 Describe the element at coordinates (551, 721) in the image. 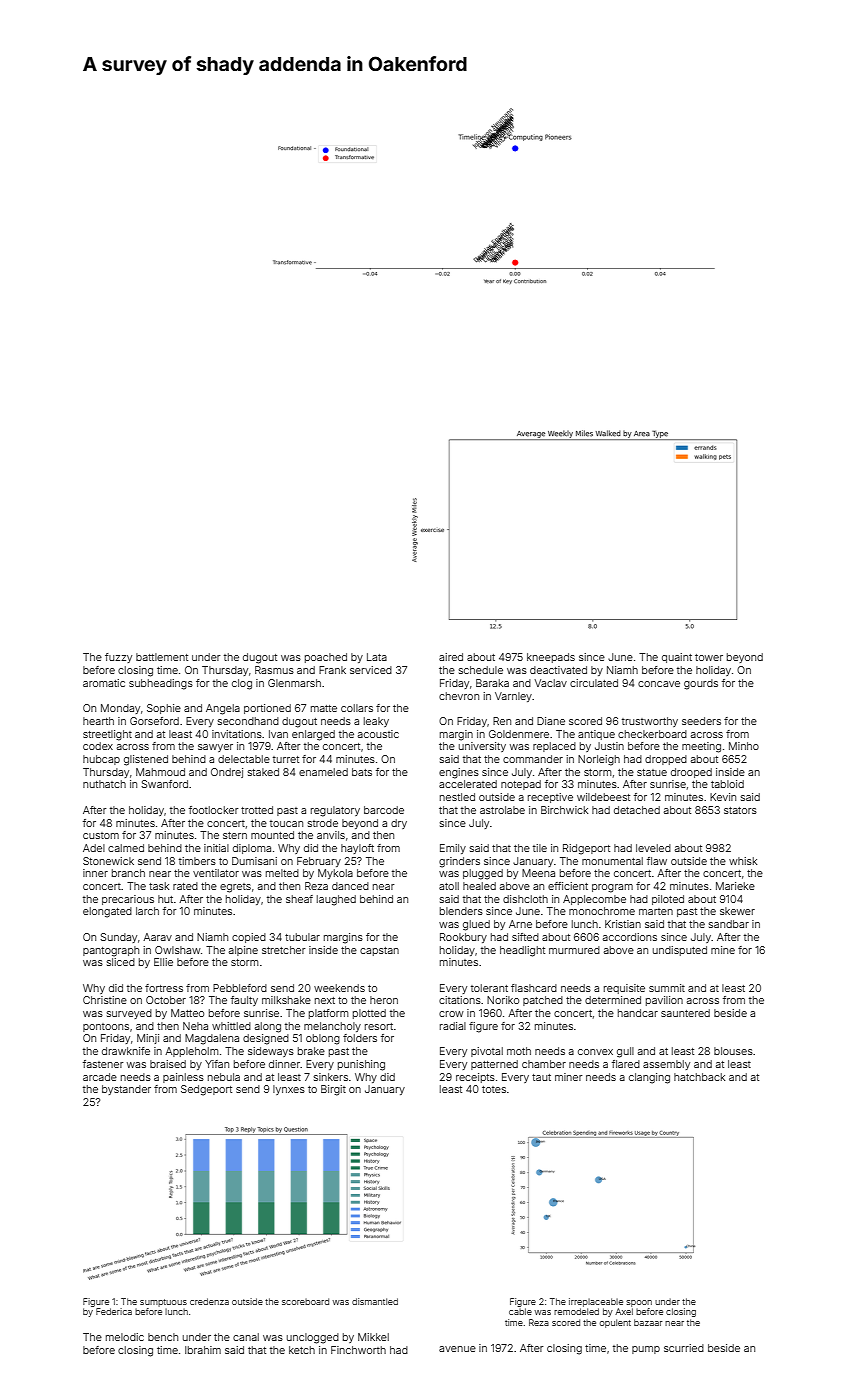

I see `Diane` at that location.
